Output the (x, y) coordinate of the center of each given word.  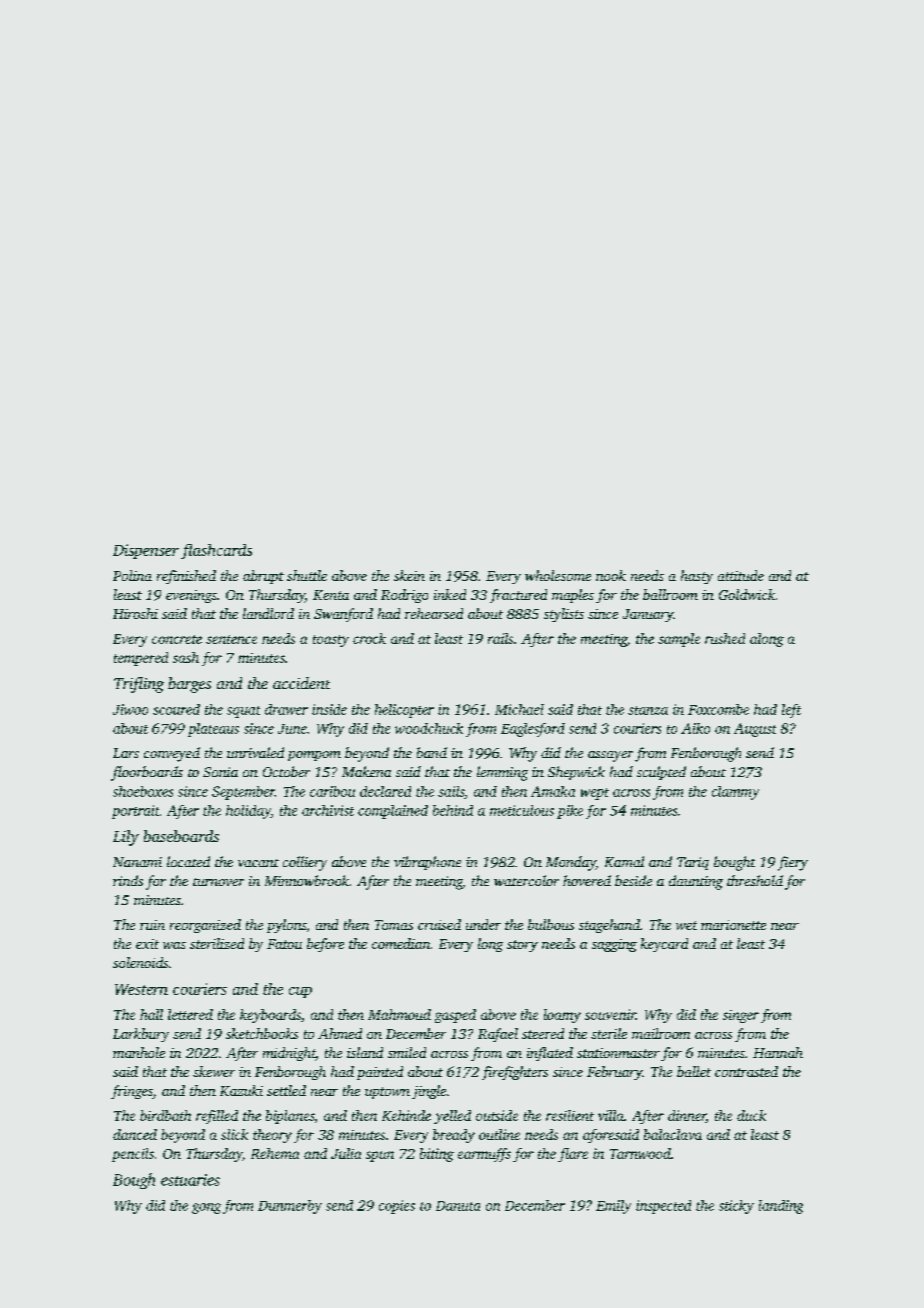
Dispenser (146, 551)
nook (611, 575)
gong (206, 1208)
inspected (663, 1207)
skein (409, 575)
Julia (346, 1153)
